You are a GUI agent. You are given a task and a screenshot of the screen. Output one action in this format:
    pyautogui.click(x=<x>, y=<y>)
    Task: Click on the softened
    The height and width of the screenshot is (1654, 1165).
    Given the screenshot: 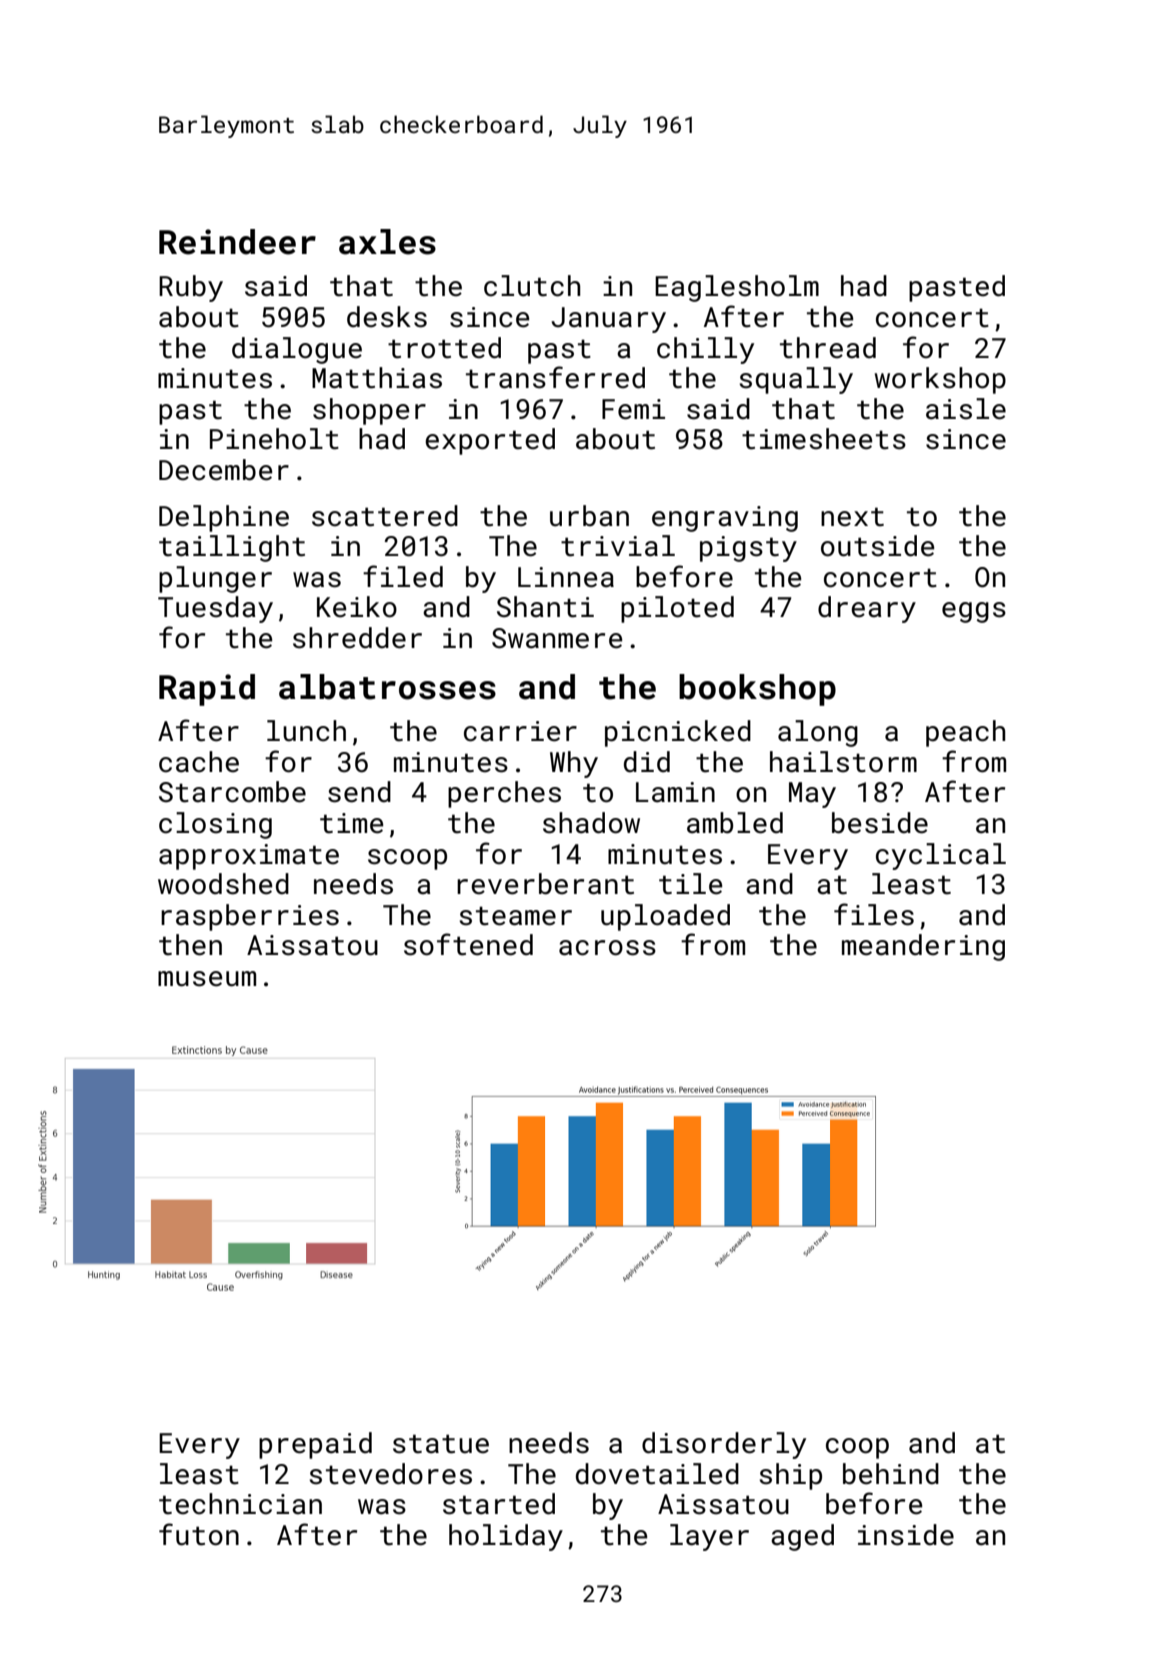 What is the action you would take?
    pyautogui.click(x=468, y=944)
